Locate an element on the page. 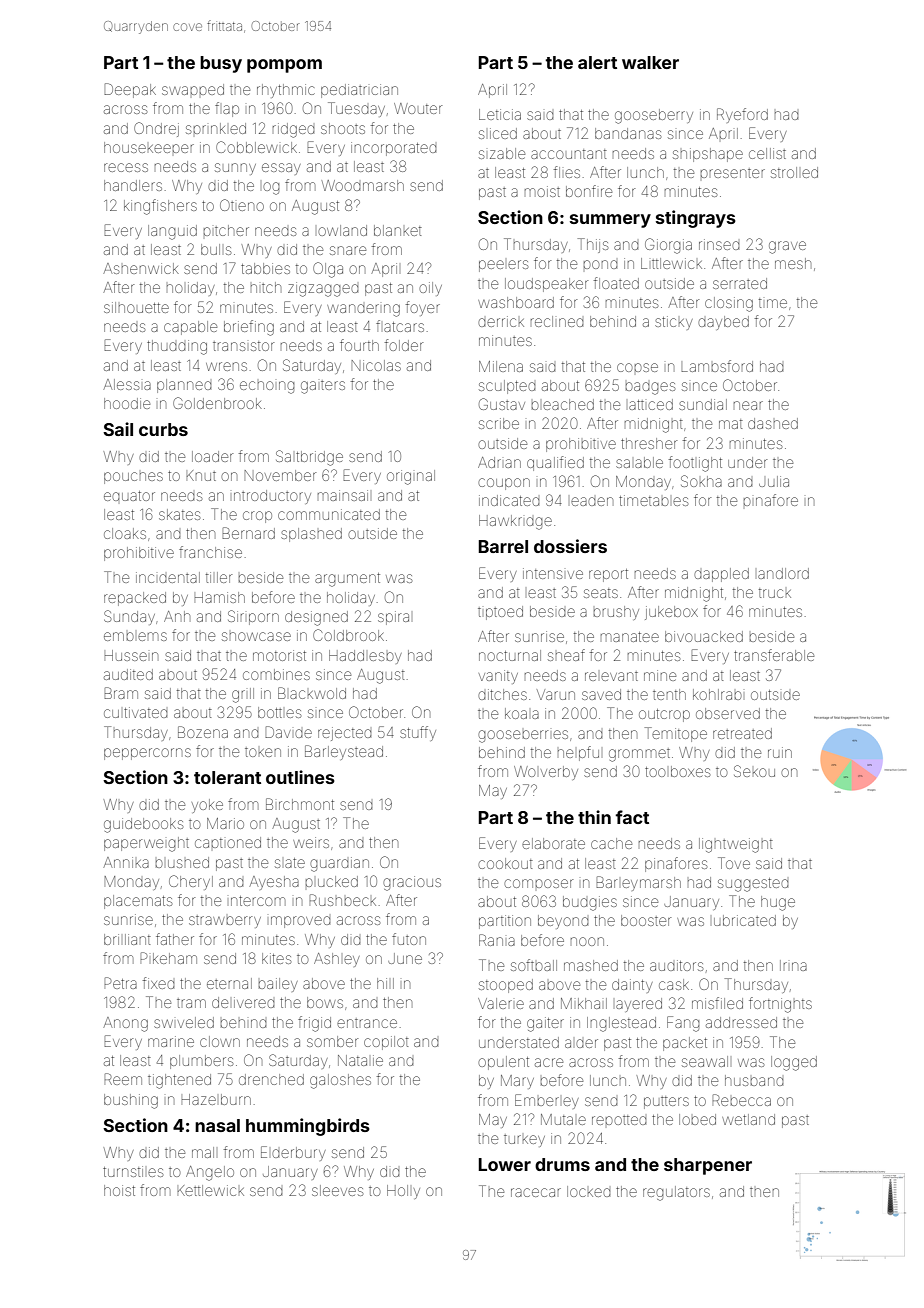 This image has height=1308, width=924. bottles is located at coordinates (279, 712).
